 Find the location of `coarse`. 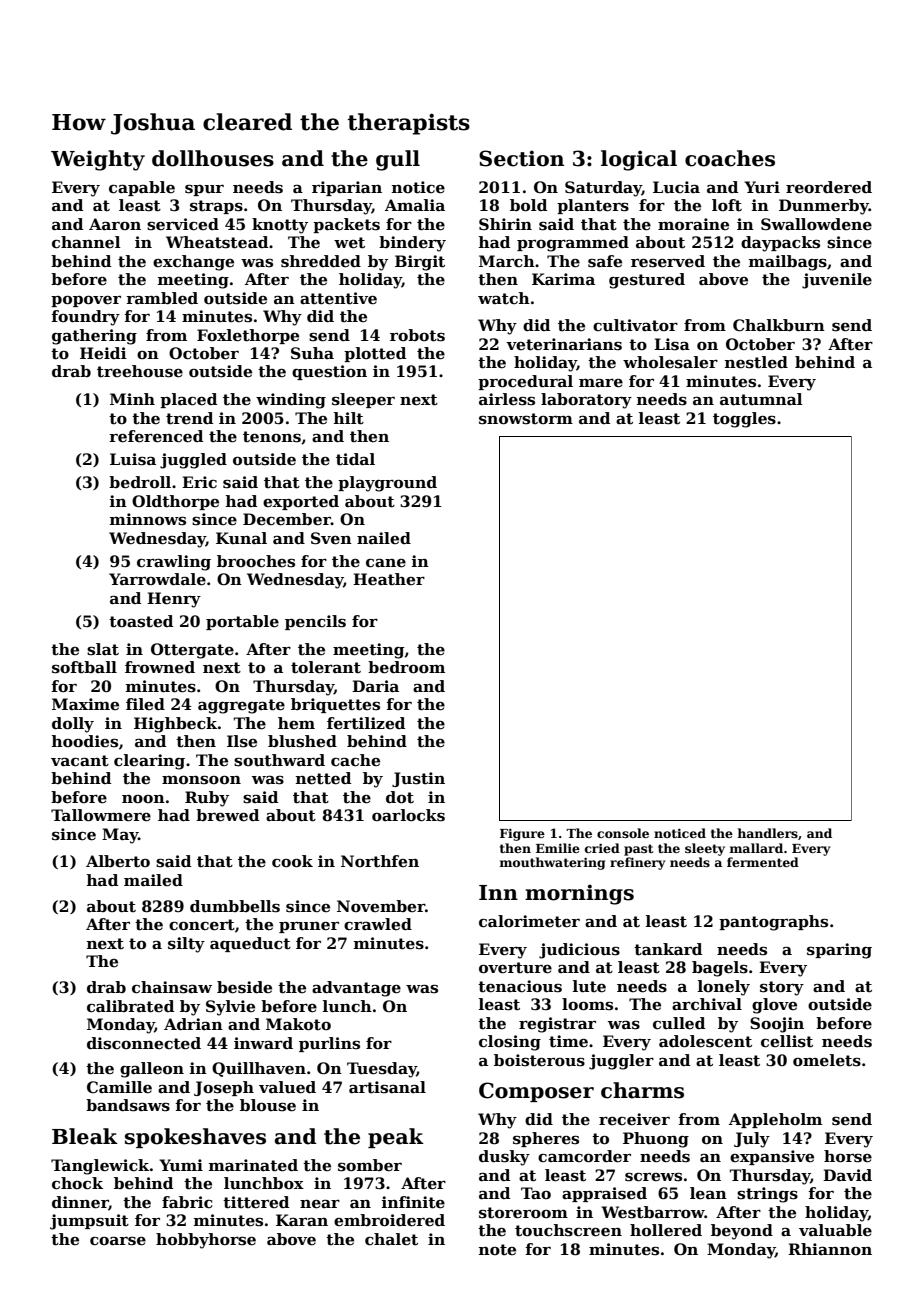

coarse is located at coordinates (118, 1241).
